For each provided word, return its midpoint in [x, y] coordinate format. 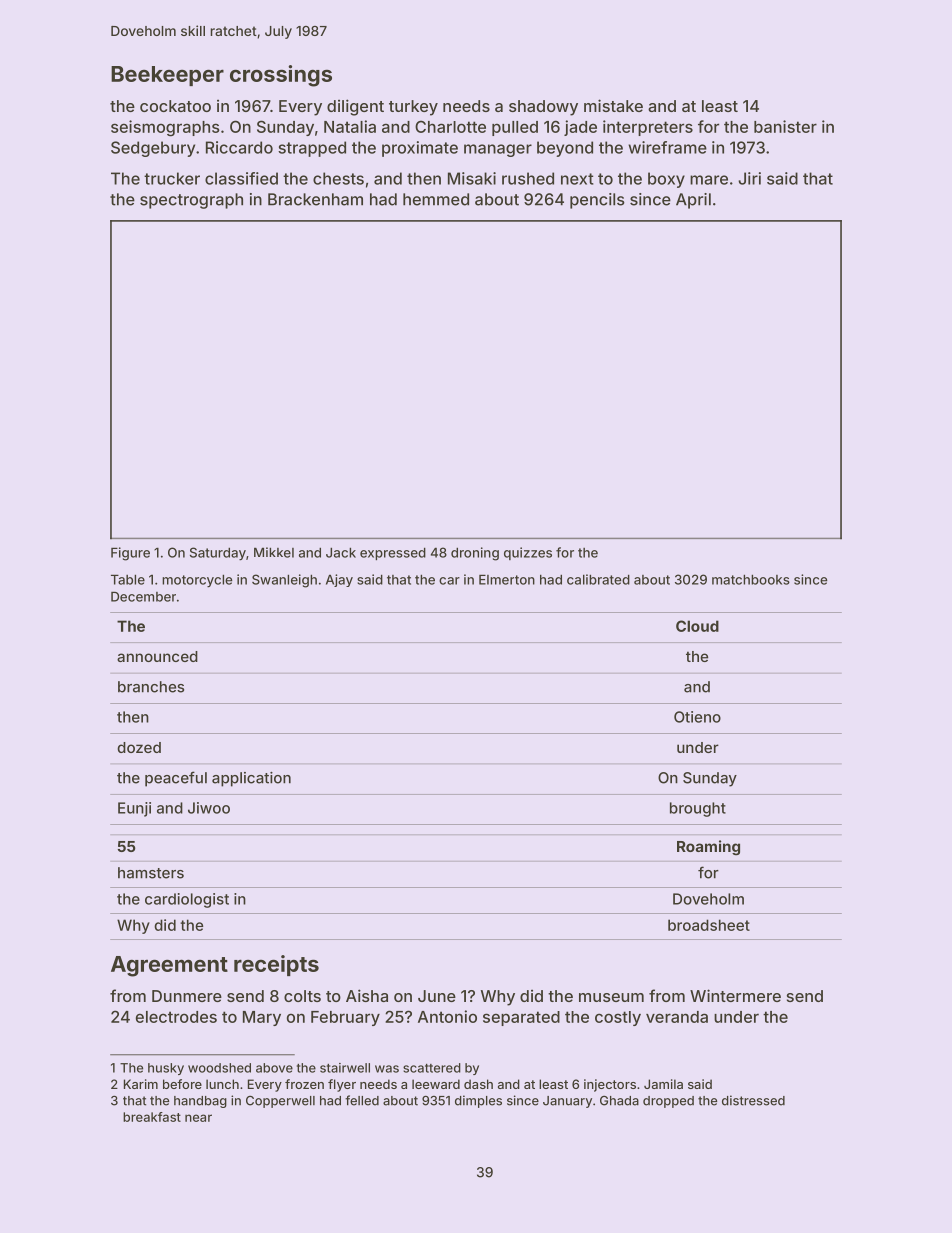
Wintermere [735, 995]
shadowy [543, 108]
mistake [613, 105]
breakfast [152, 1117]
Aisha [367, 995]
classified [241, 178]
